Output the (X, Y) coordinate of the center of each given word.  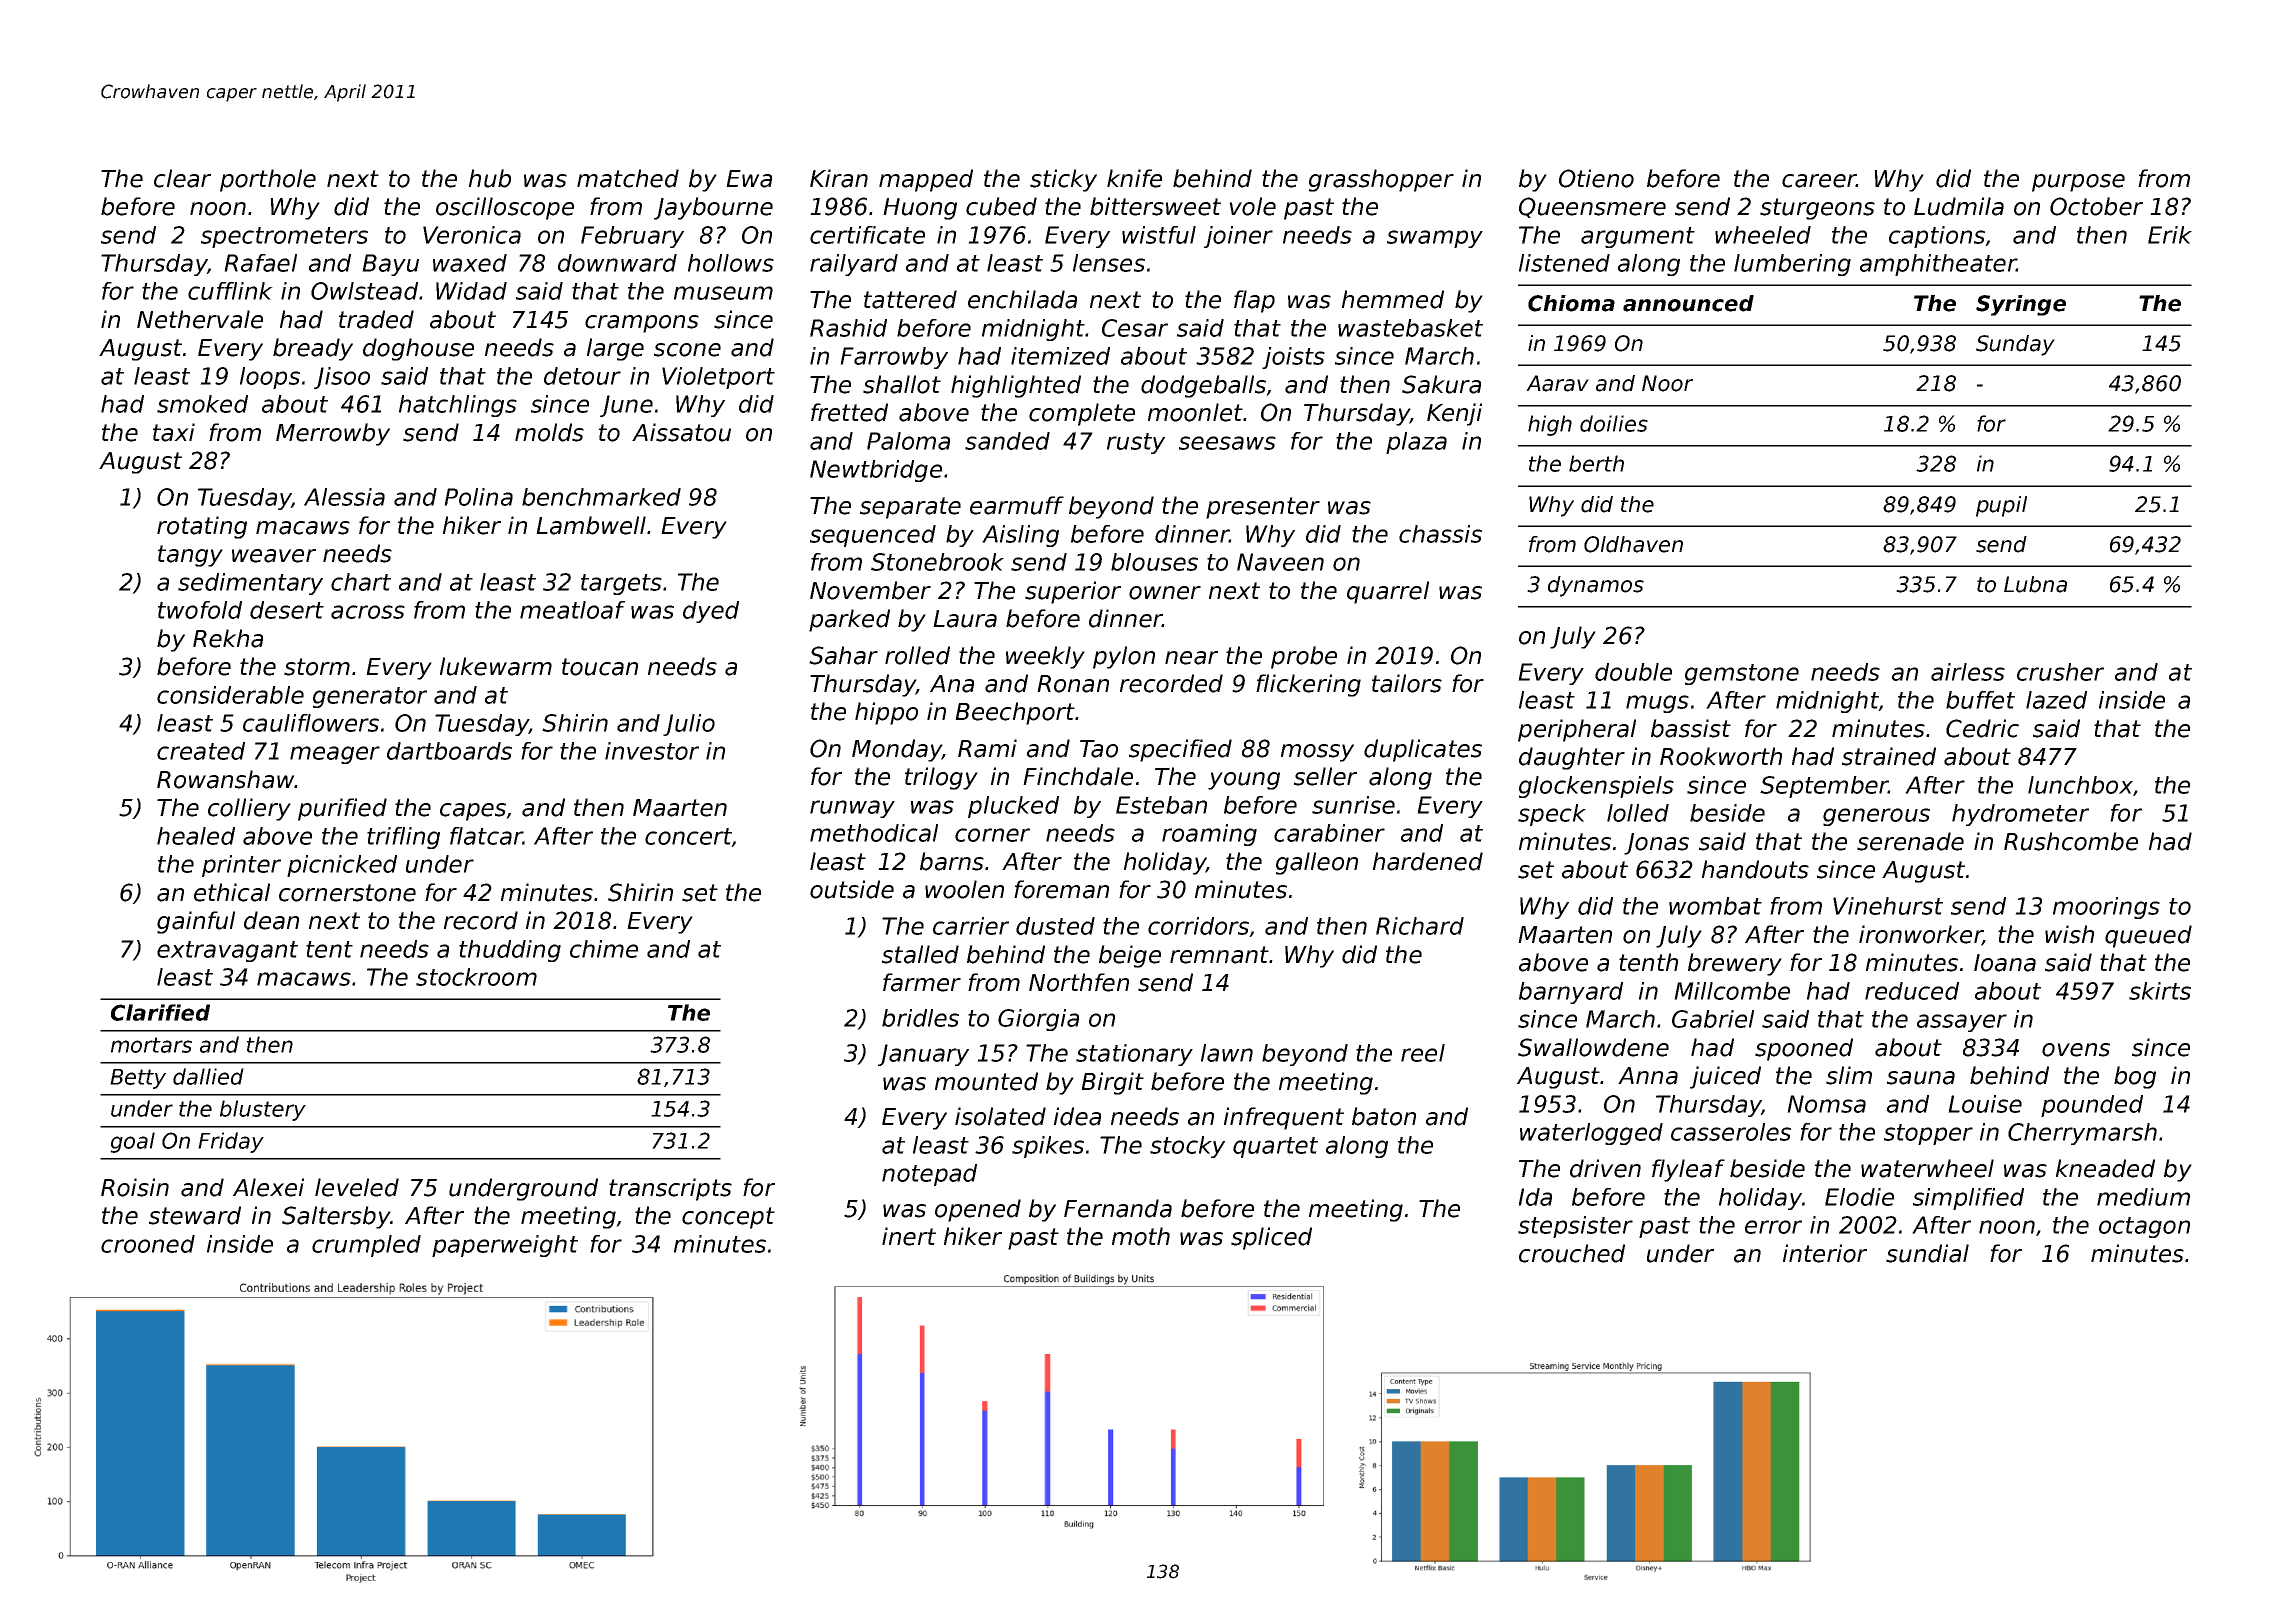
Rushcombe (2071, 841)
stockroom (476, 977)
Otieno (1596, 178)
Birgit (1112, 1083)
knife (1134, 178)
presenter (1263, 508)
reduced (1912, 991)
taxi (174, 432)
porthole (268, 180)
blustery (263, 1110)
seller (1325, 776)
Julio (689, 725)
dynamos (1596, 586)
